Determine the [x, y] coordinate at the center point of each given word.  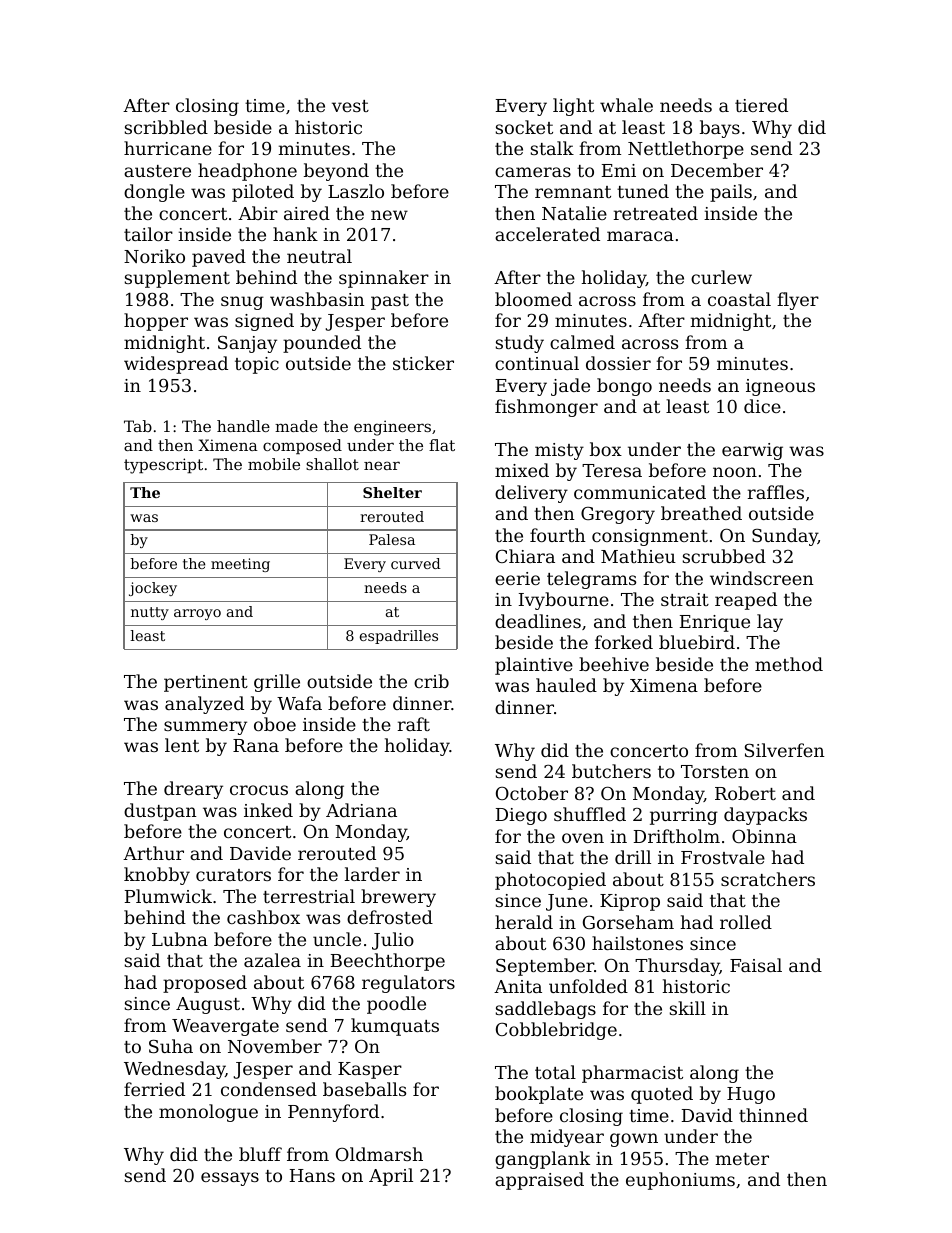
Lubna [180, 939]
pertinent [206, 683]
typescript [163, 466]
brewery [398, 898]
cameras [533, 172]
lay [770, 623]
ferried [154, 1089]
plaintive [534, 666]
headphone [247, 172]
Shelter [392, 492]
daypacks [765, 816]
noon [735, 472]
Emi [619, 170]
